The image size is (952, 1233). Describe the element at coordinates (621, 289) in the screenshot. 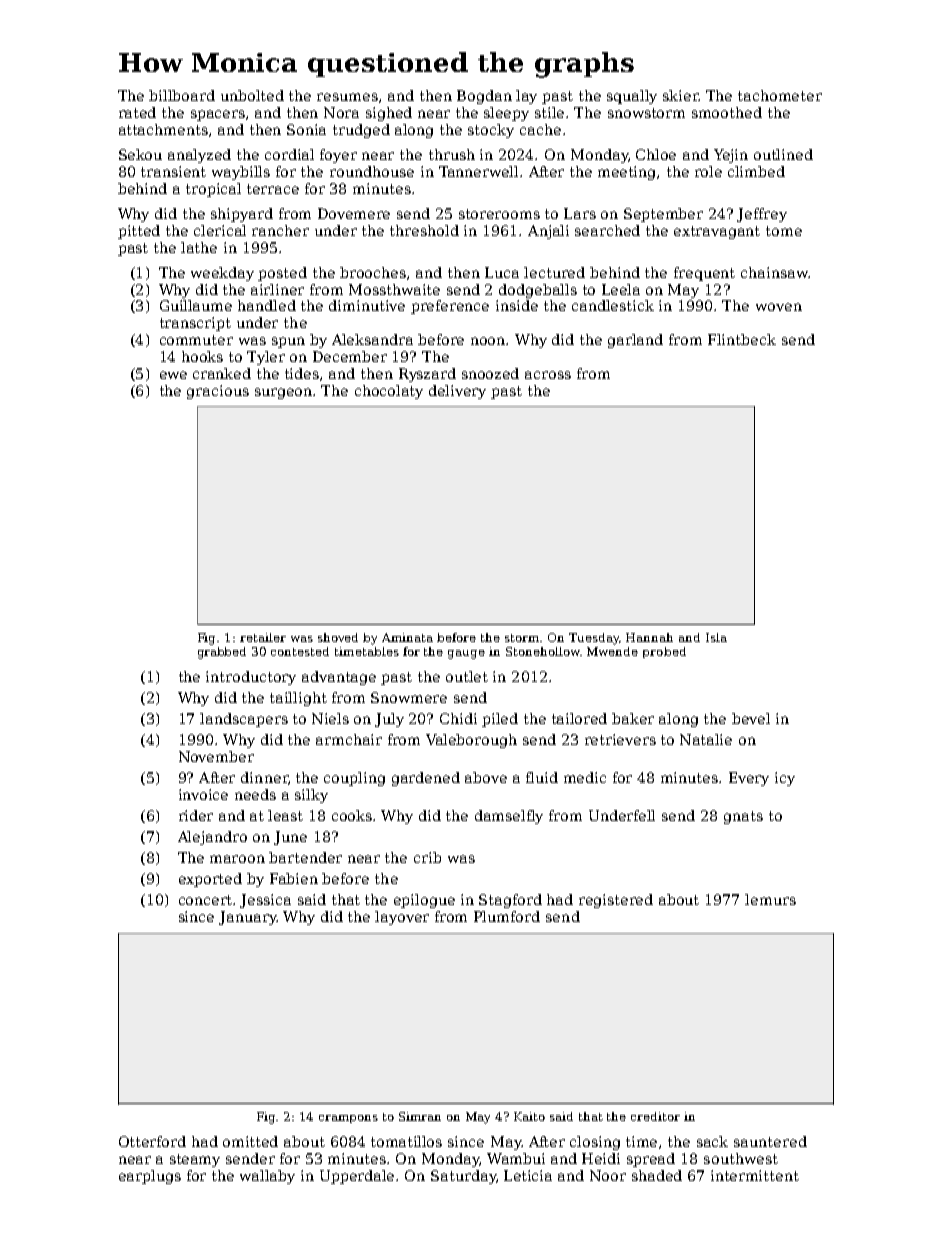

I see `Leela` at that location.
